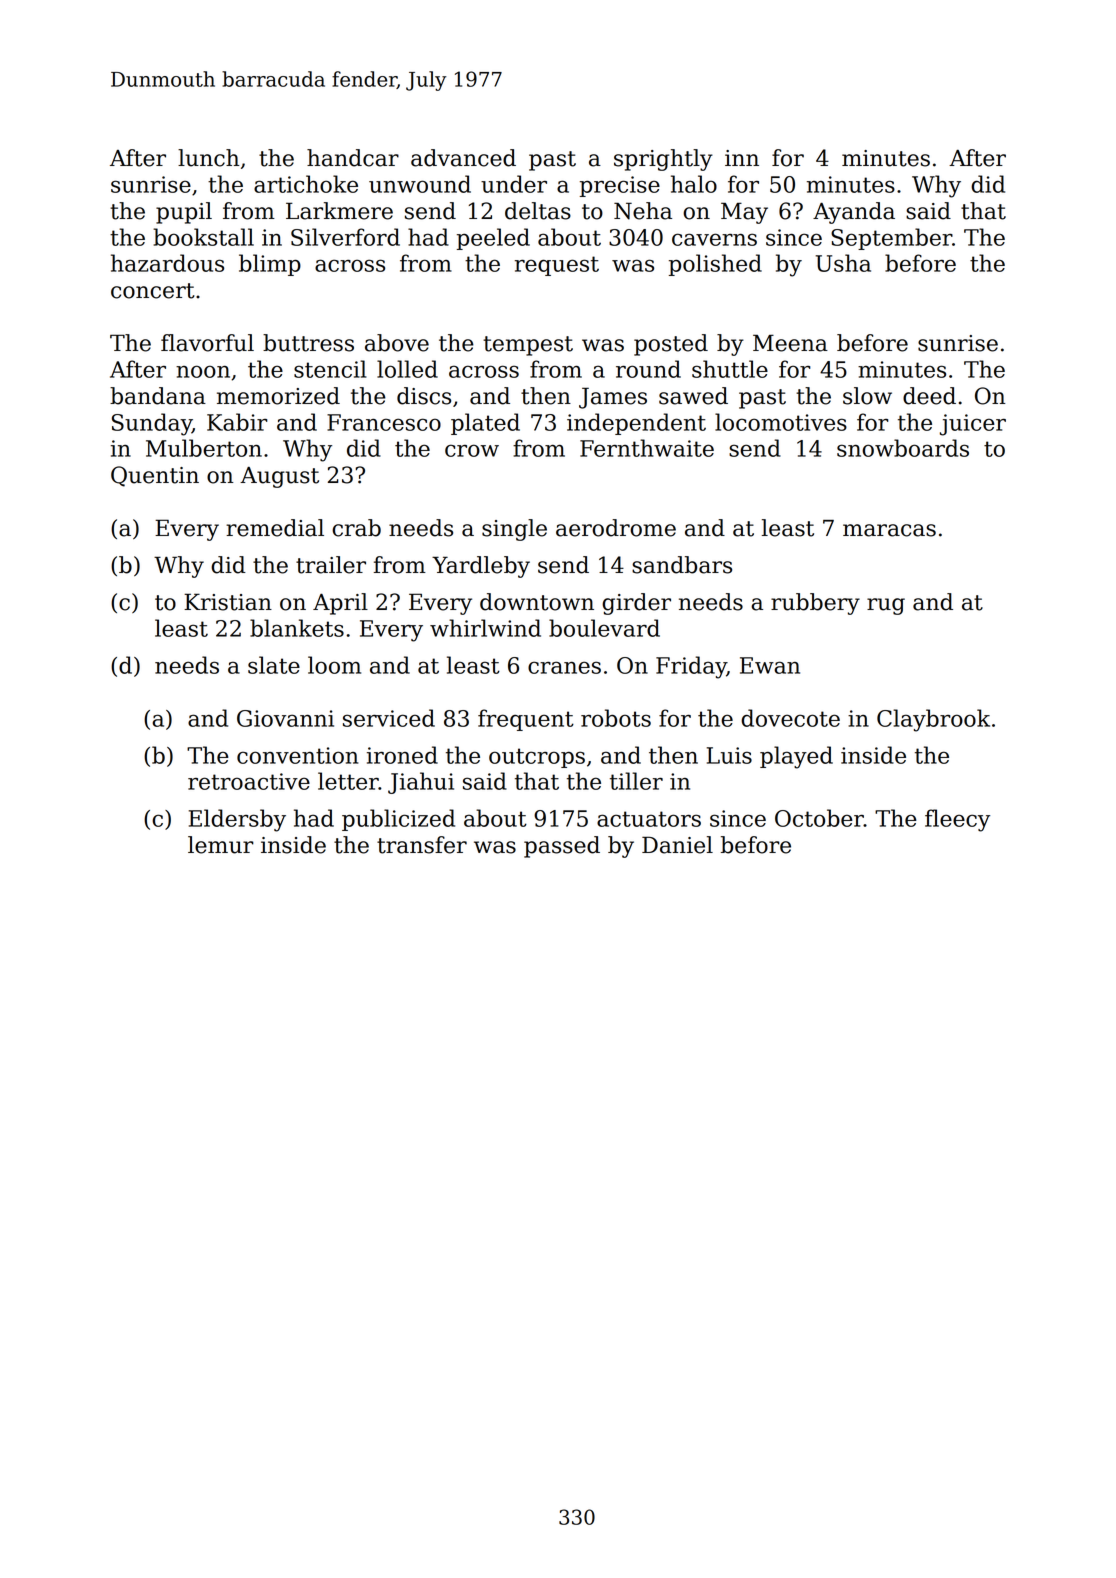 This screenshot has height=1578, width=1116. What do you see at coordinates (843, 263) in the screenshot?
I see `Usha` at bounding box center [843, 263].
